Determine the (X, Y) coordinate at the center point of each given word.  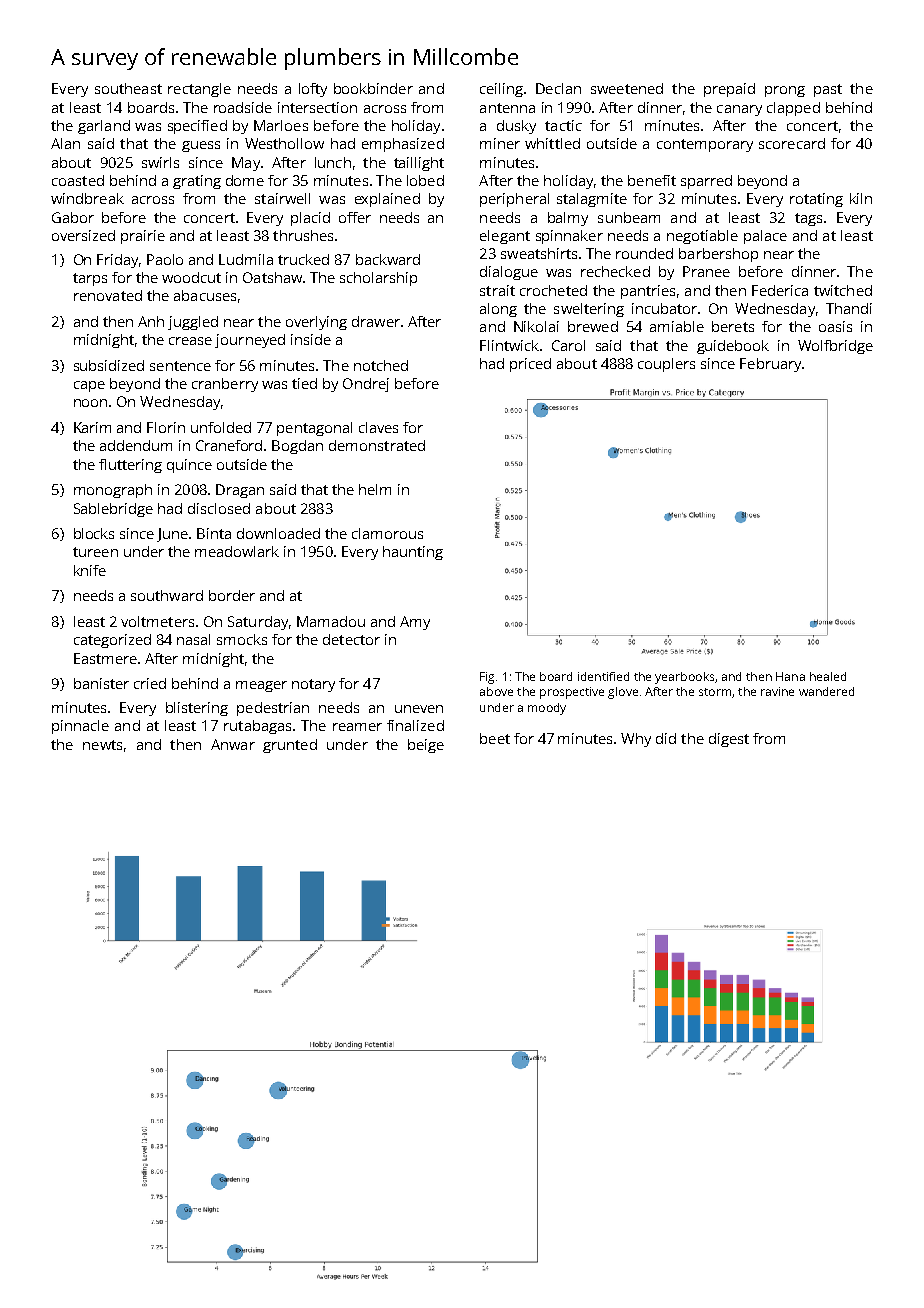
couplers (666, 365)
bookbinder (373, 88)
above (496, 691)
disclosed (219, 508)
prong (785, 91)
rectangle (199, 90)
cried (150, 683)
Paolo (165, 259)
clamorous (387, 533)
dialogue (509, 273)
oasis (835, 326)
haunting (413, 553)
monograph (113, 491)
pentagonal (314, 429)
